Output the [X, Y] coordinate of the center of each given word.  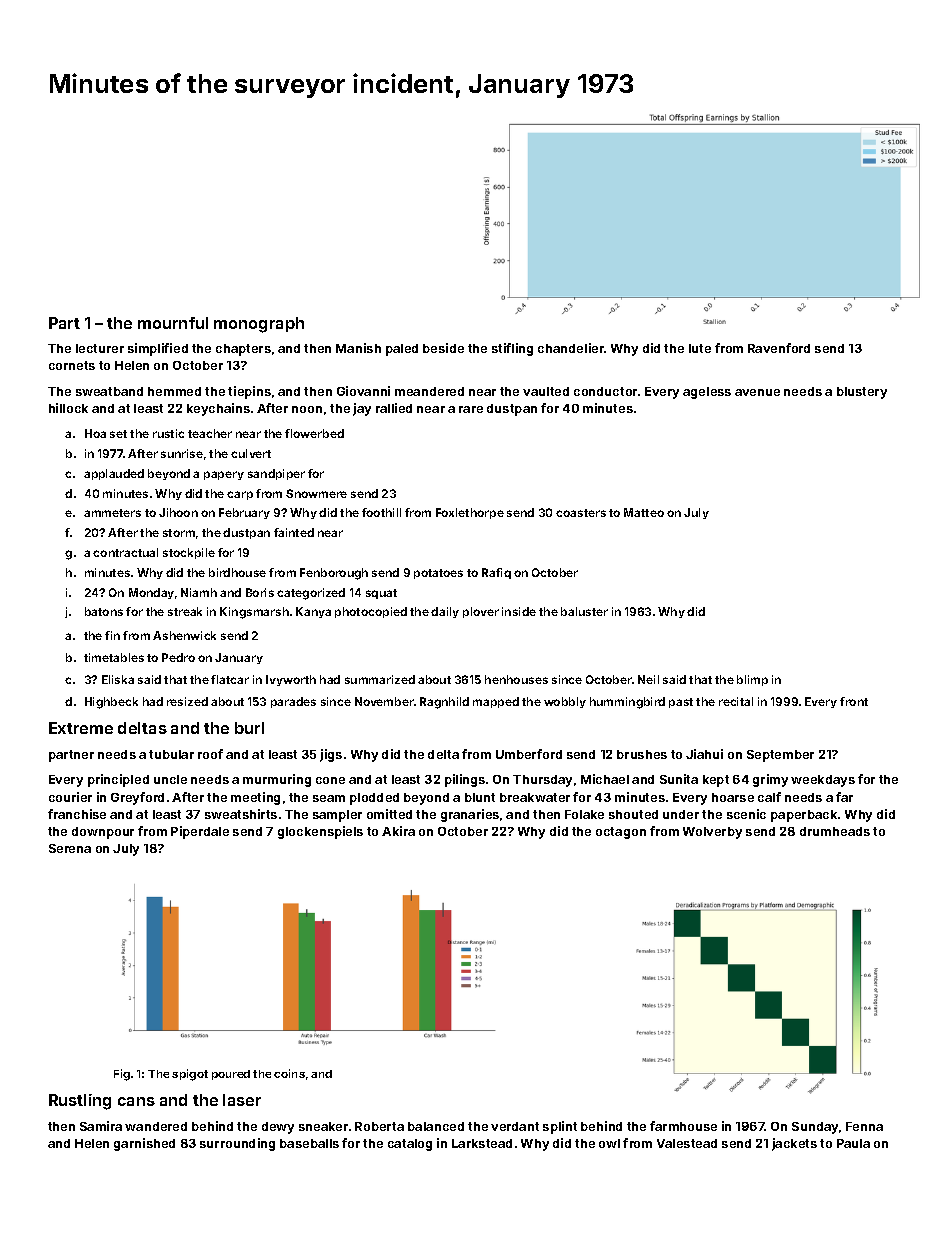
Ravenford [779, 348]
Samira [101, 1126]
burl [249, 728]
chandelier [571, 348]
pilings [465, 780]
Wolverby [712, 833]
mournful [173, 323]
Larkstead [482, 1143]
